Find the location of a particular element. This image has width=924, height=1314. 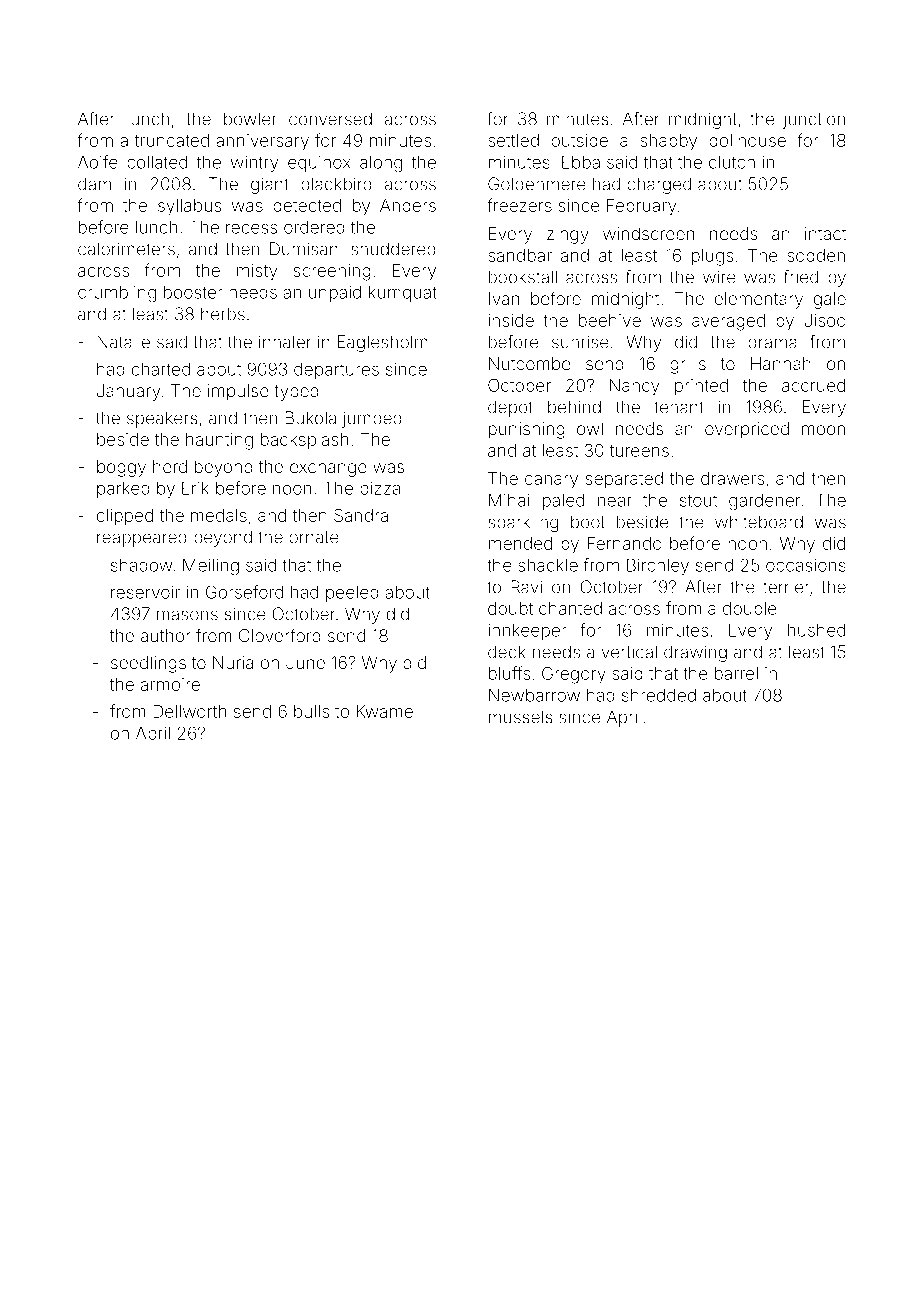

canary is located at coordinates (551, 482).
